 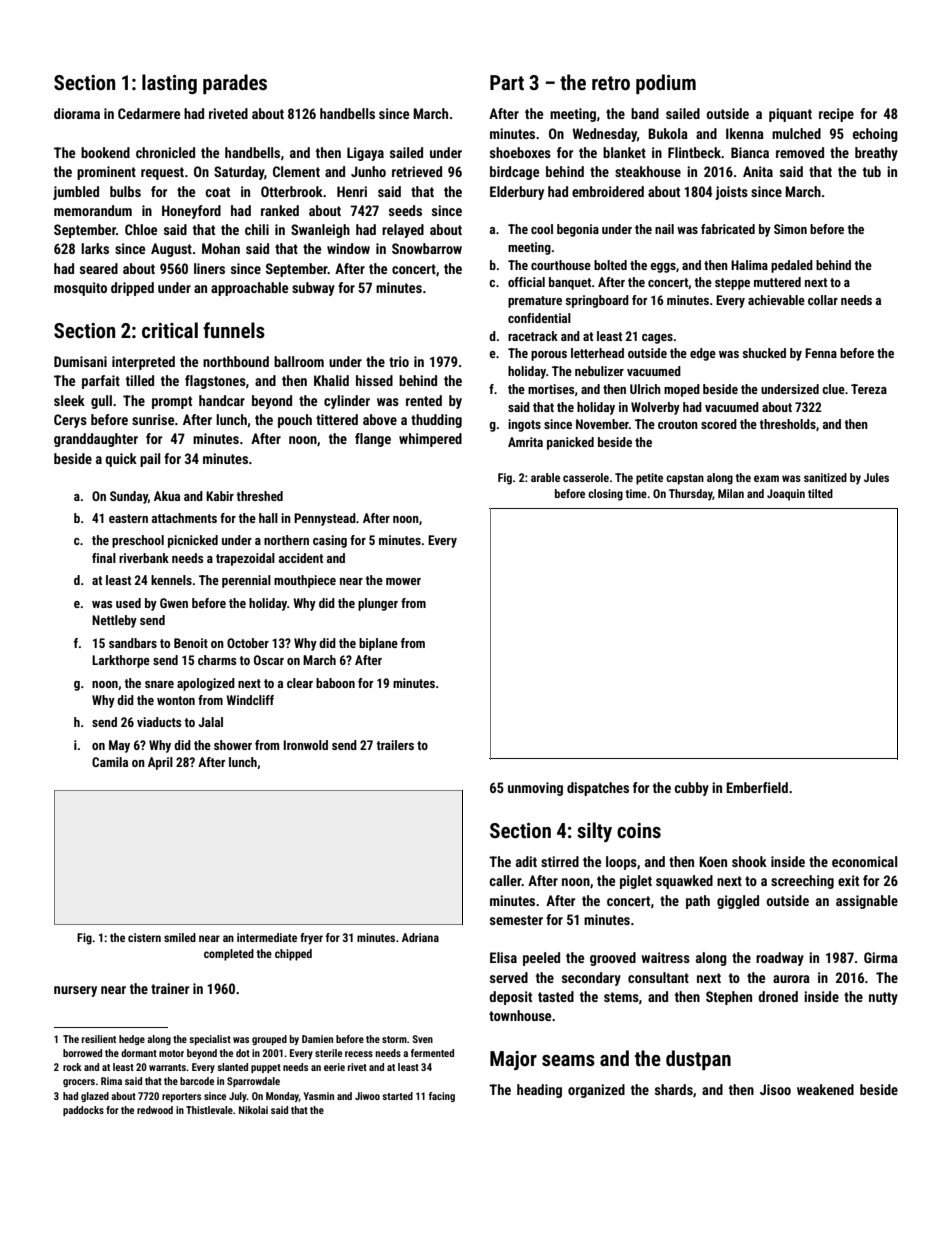 I want to click on Emberfield, so click(x=757, y=787).
